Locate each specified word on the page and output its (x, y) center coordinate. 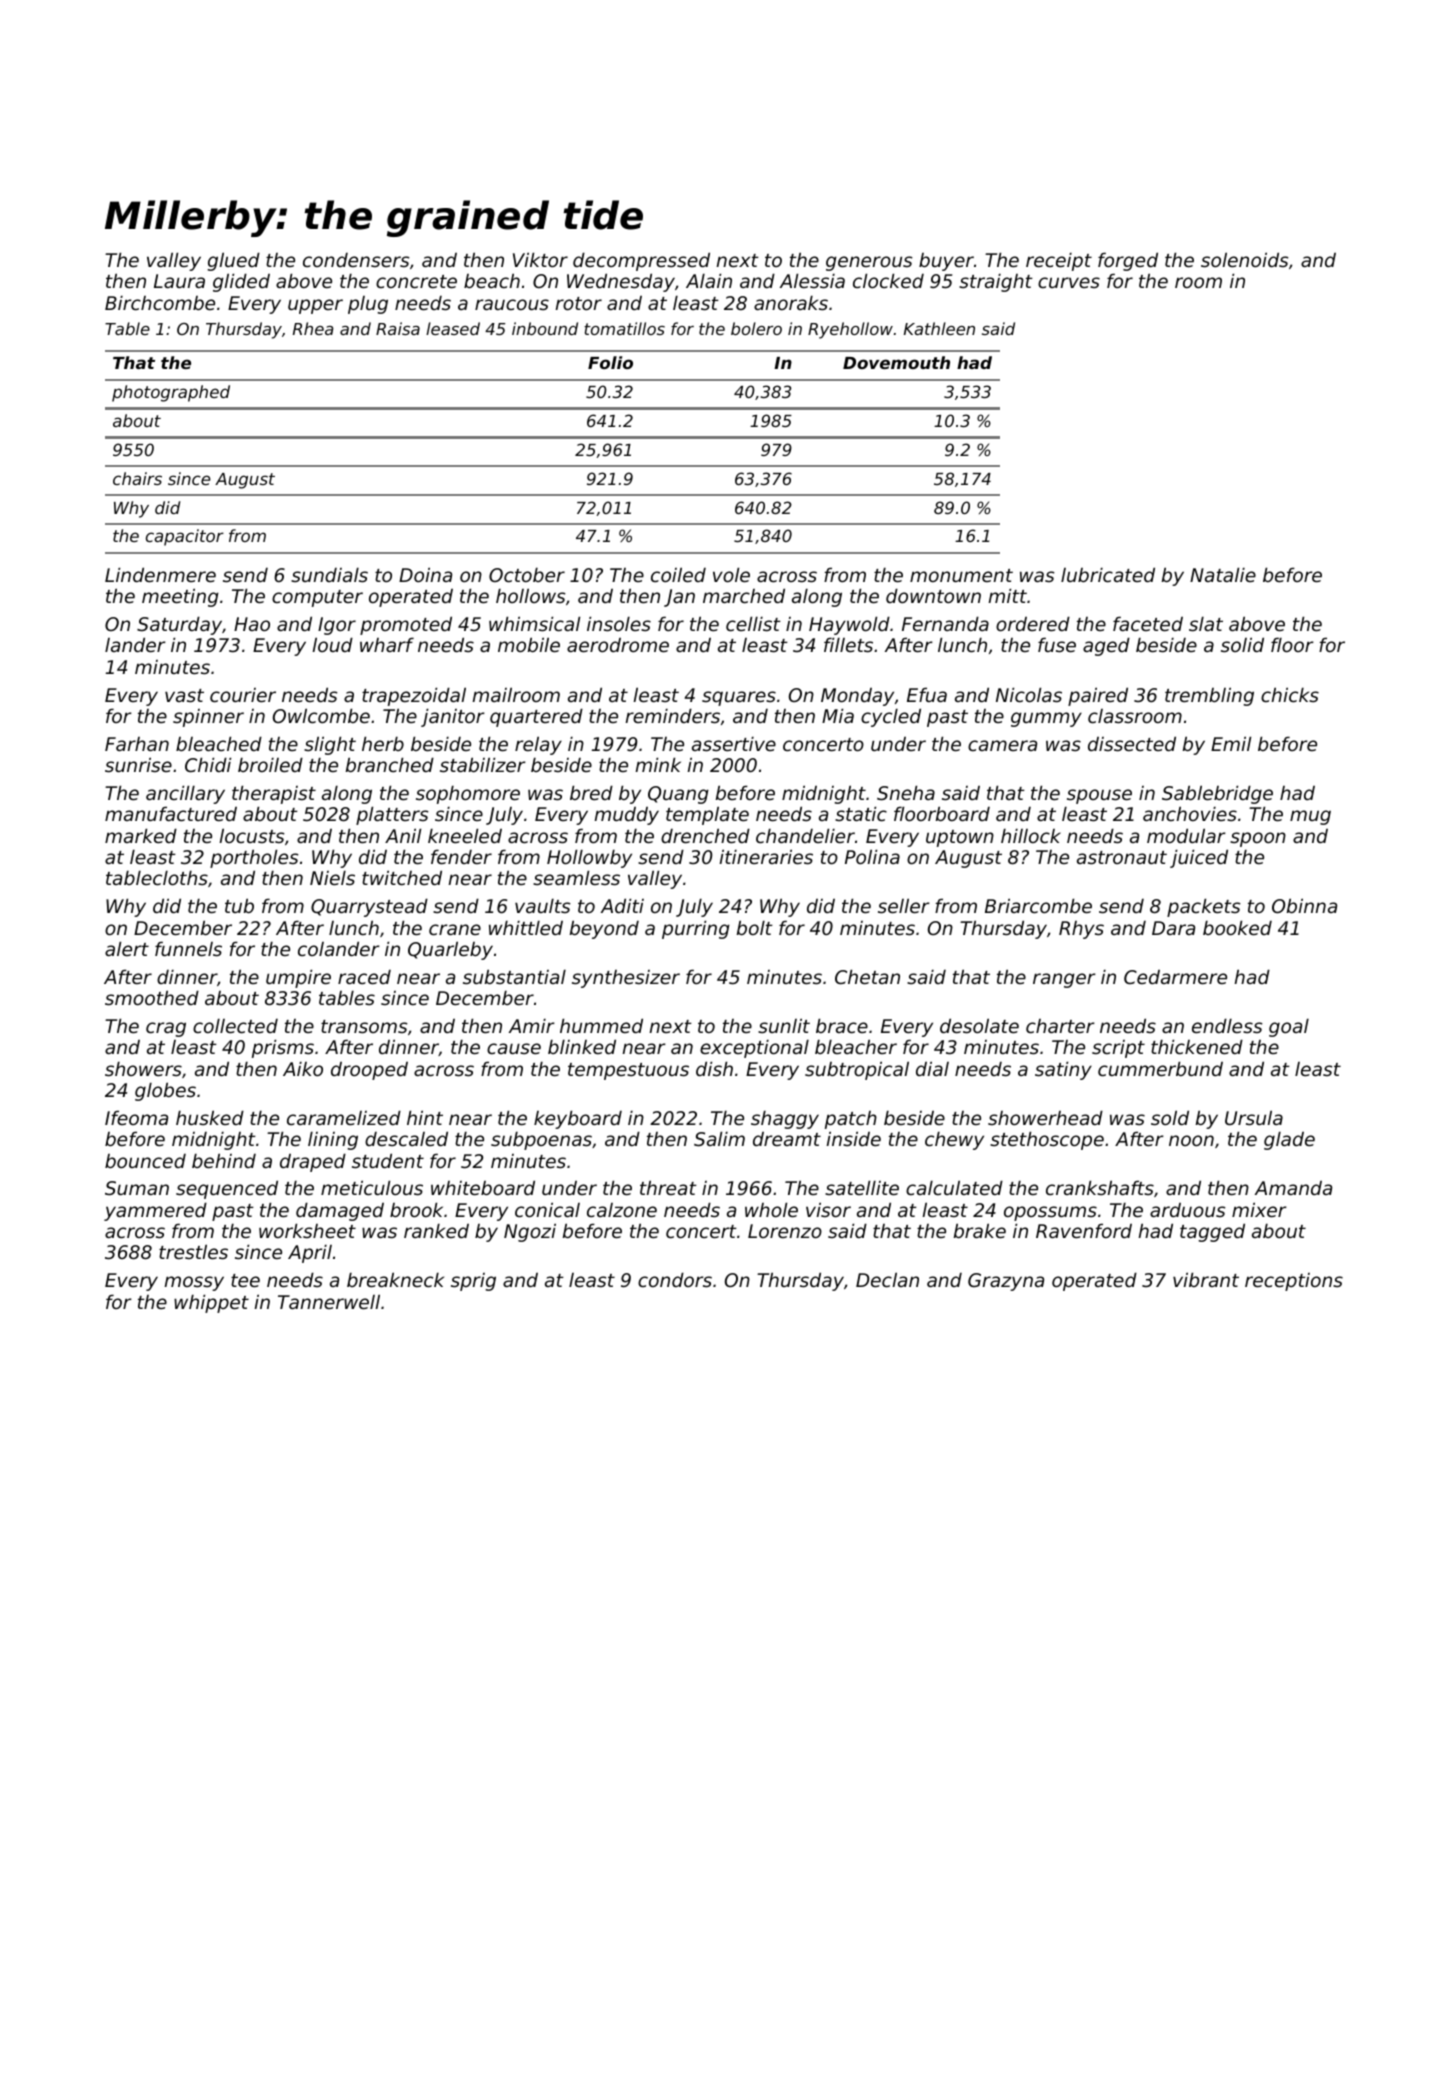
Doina (425, 574)
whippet (211, 1303)
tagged (1212, 1232)
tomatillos (624, 328)
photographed (171, 393)
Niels (332, 877)
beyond (604, 929)
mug (1310, 817)
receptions (1294, 1282)
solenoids (1245, 259)
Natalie (1223, 574)
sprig (473, 1282)
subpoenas (541, 1140)
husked (210, 1117)
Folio (610, 362)
